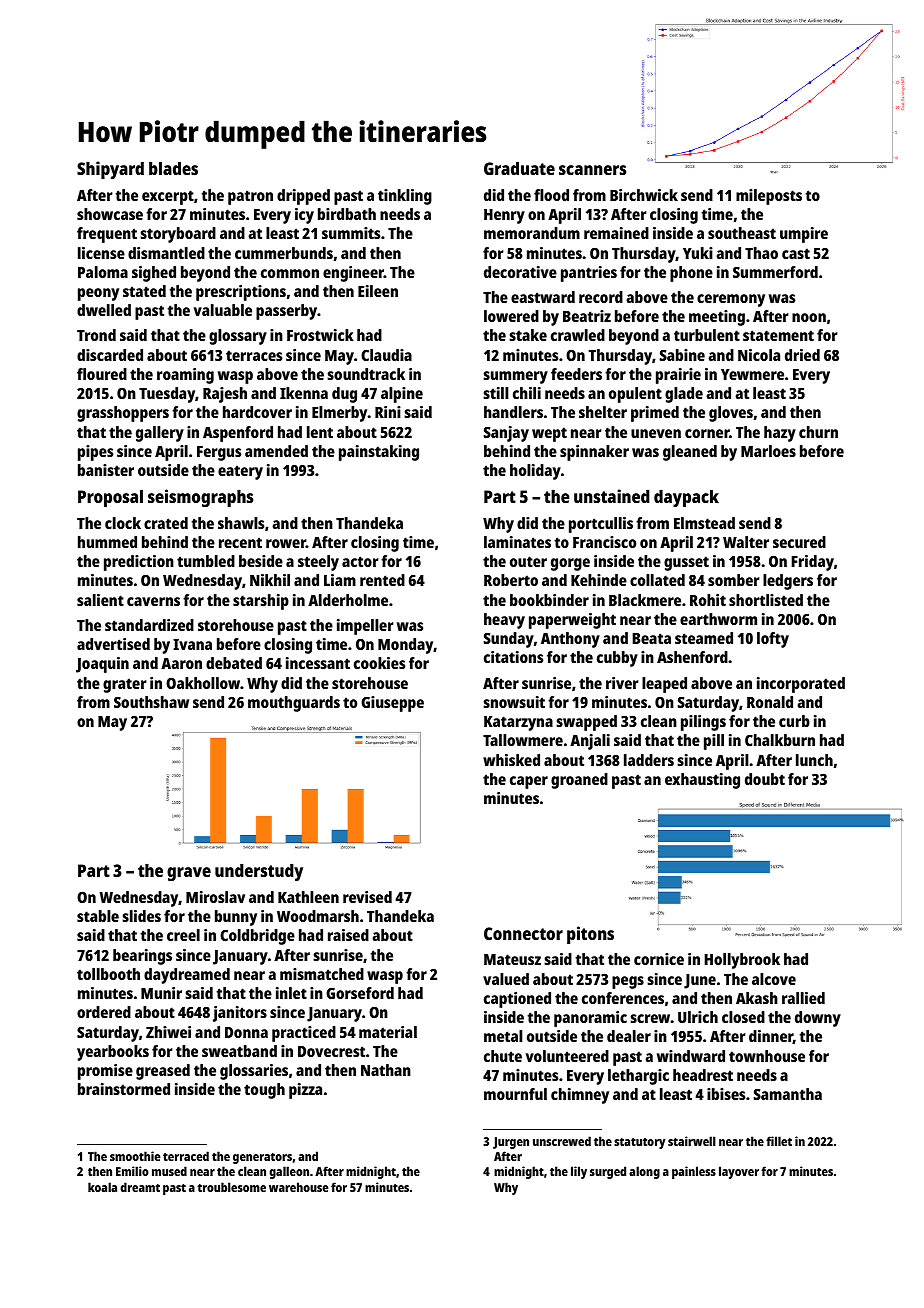 This image has height=1308, width=924. I want to click on Southshaw, so click(151, 702).
